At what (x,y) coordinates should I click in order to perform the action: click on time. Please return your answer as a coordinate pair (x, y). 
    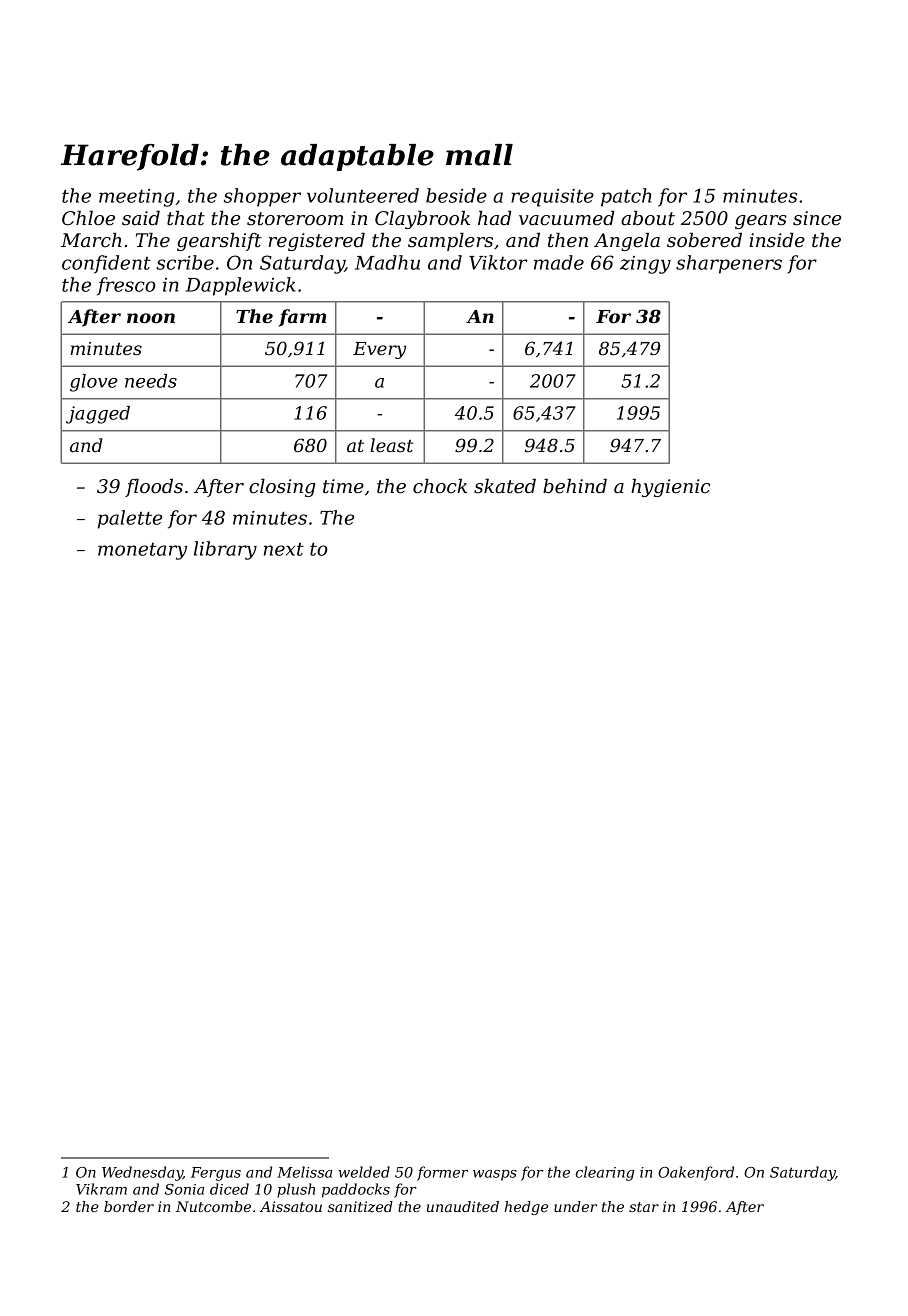
    Looking at the image, I should click on (343, 486).
